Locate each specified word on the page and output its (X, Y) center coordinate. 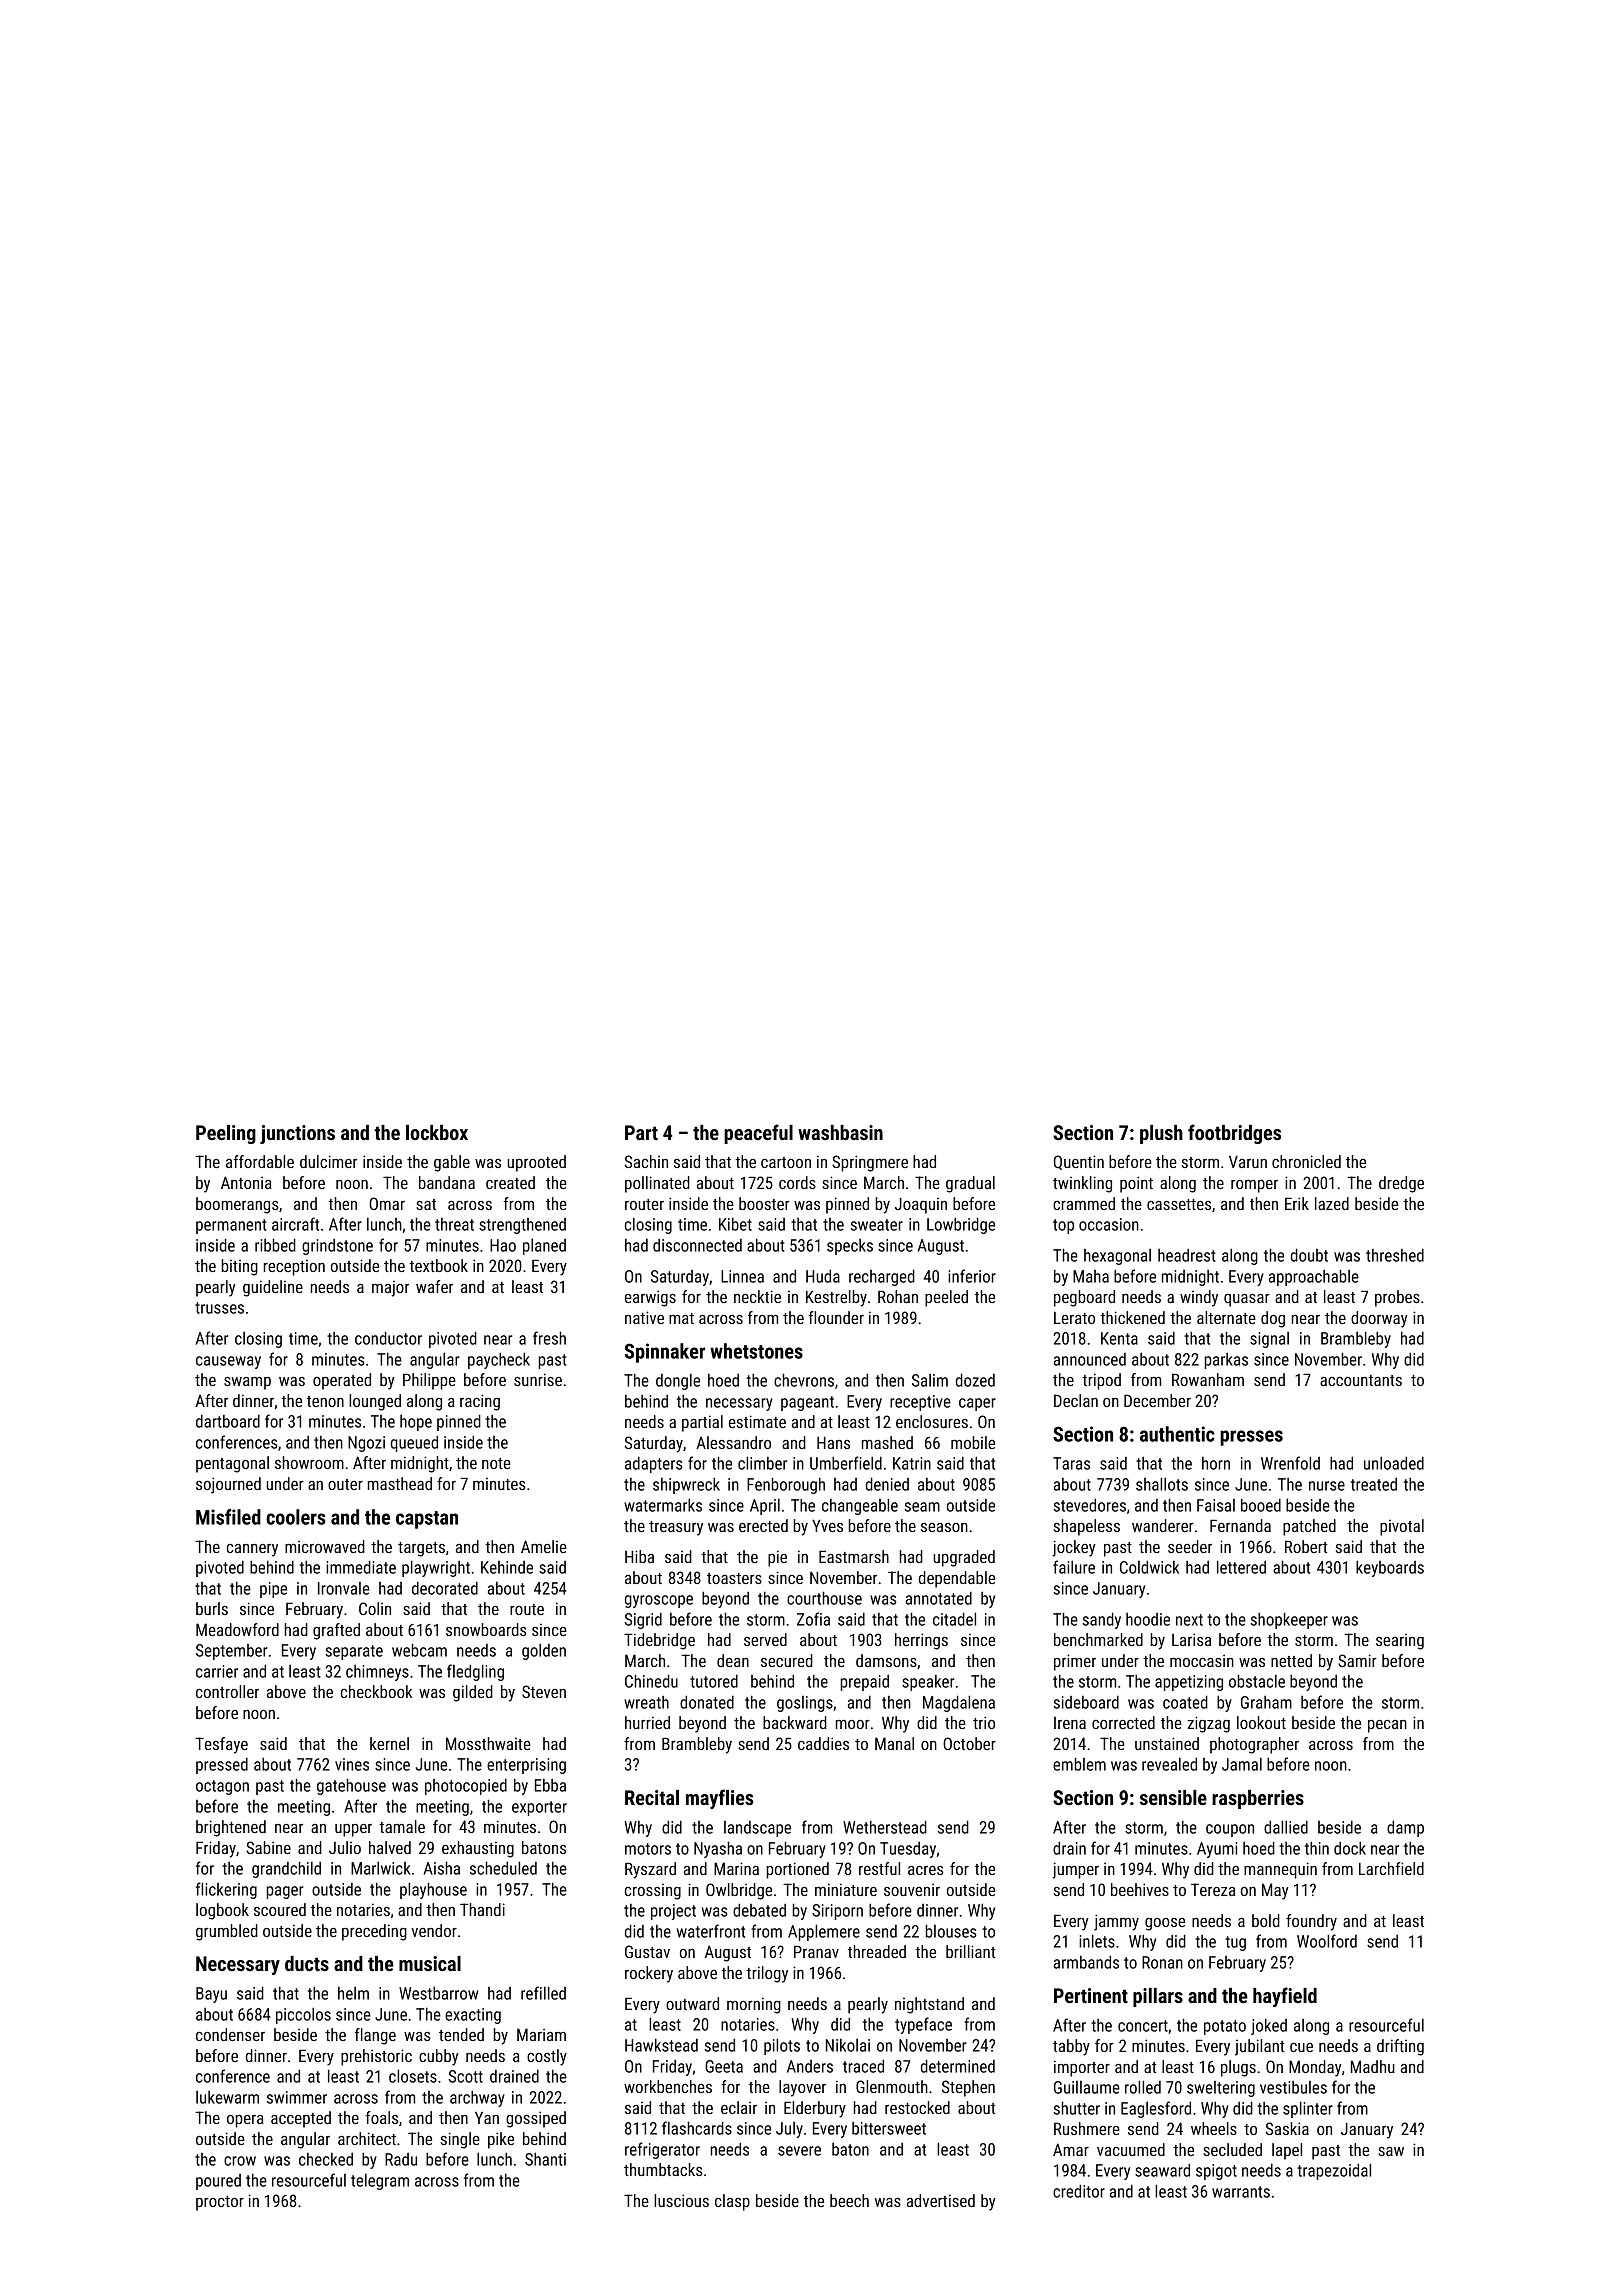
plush (1161, 1134)
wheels (1214, 2128)
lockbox (437, 1132)
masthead (400, 1483)
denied (887, 1484)
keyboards (1390, 1568)
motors (648, 1849)
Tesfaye (221, 1745)
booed (1261, 1505)
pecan (1387, 1726)
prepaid (864, 1683)
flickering (226, 1890)
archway (477, 2098)
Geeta (724, 2066)
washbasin (840, 1132)
